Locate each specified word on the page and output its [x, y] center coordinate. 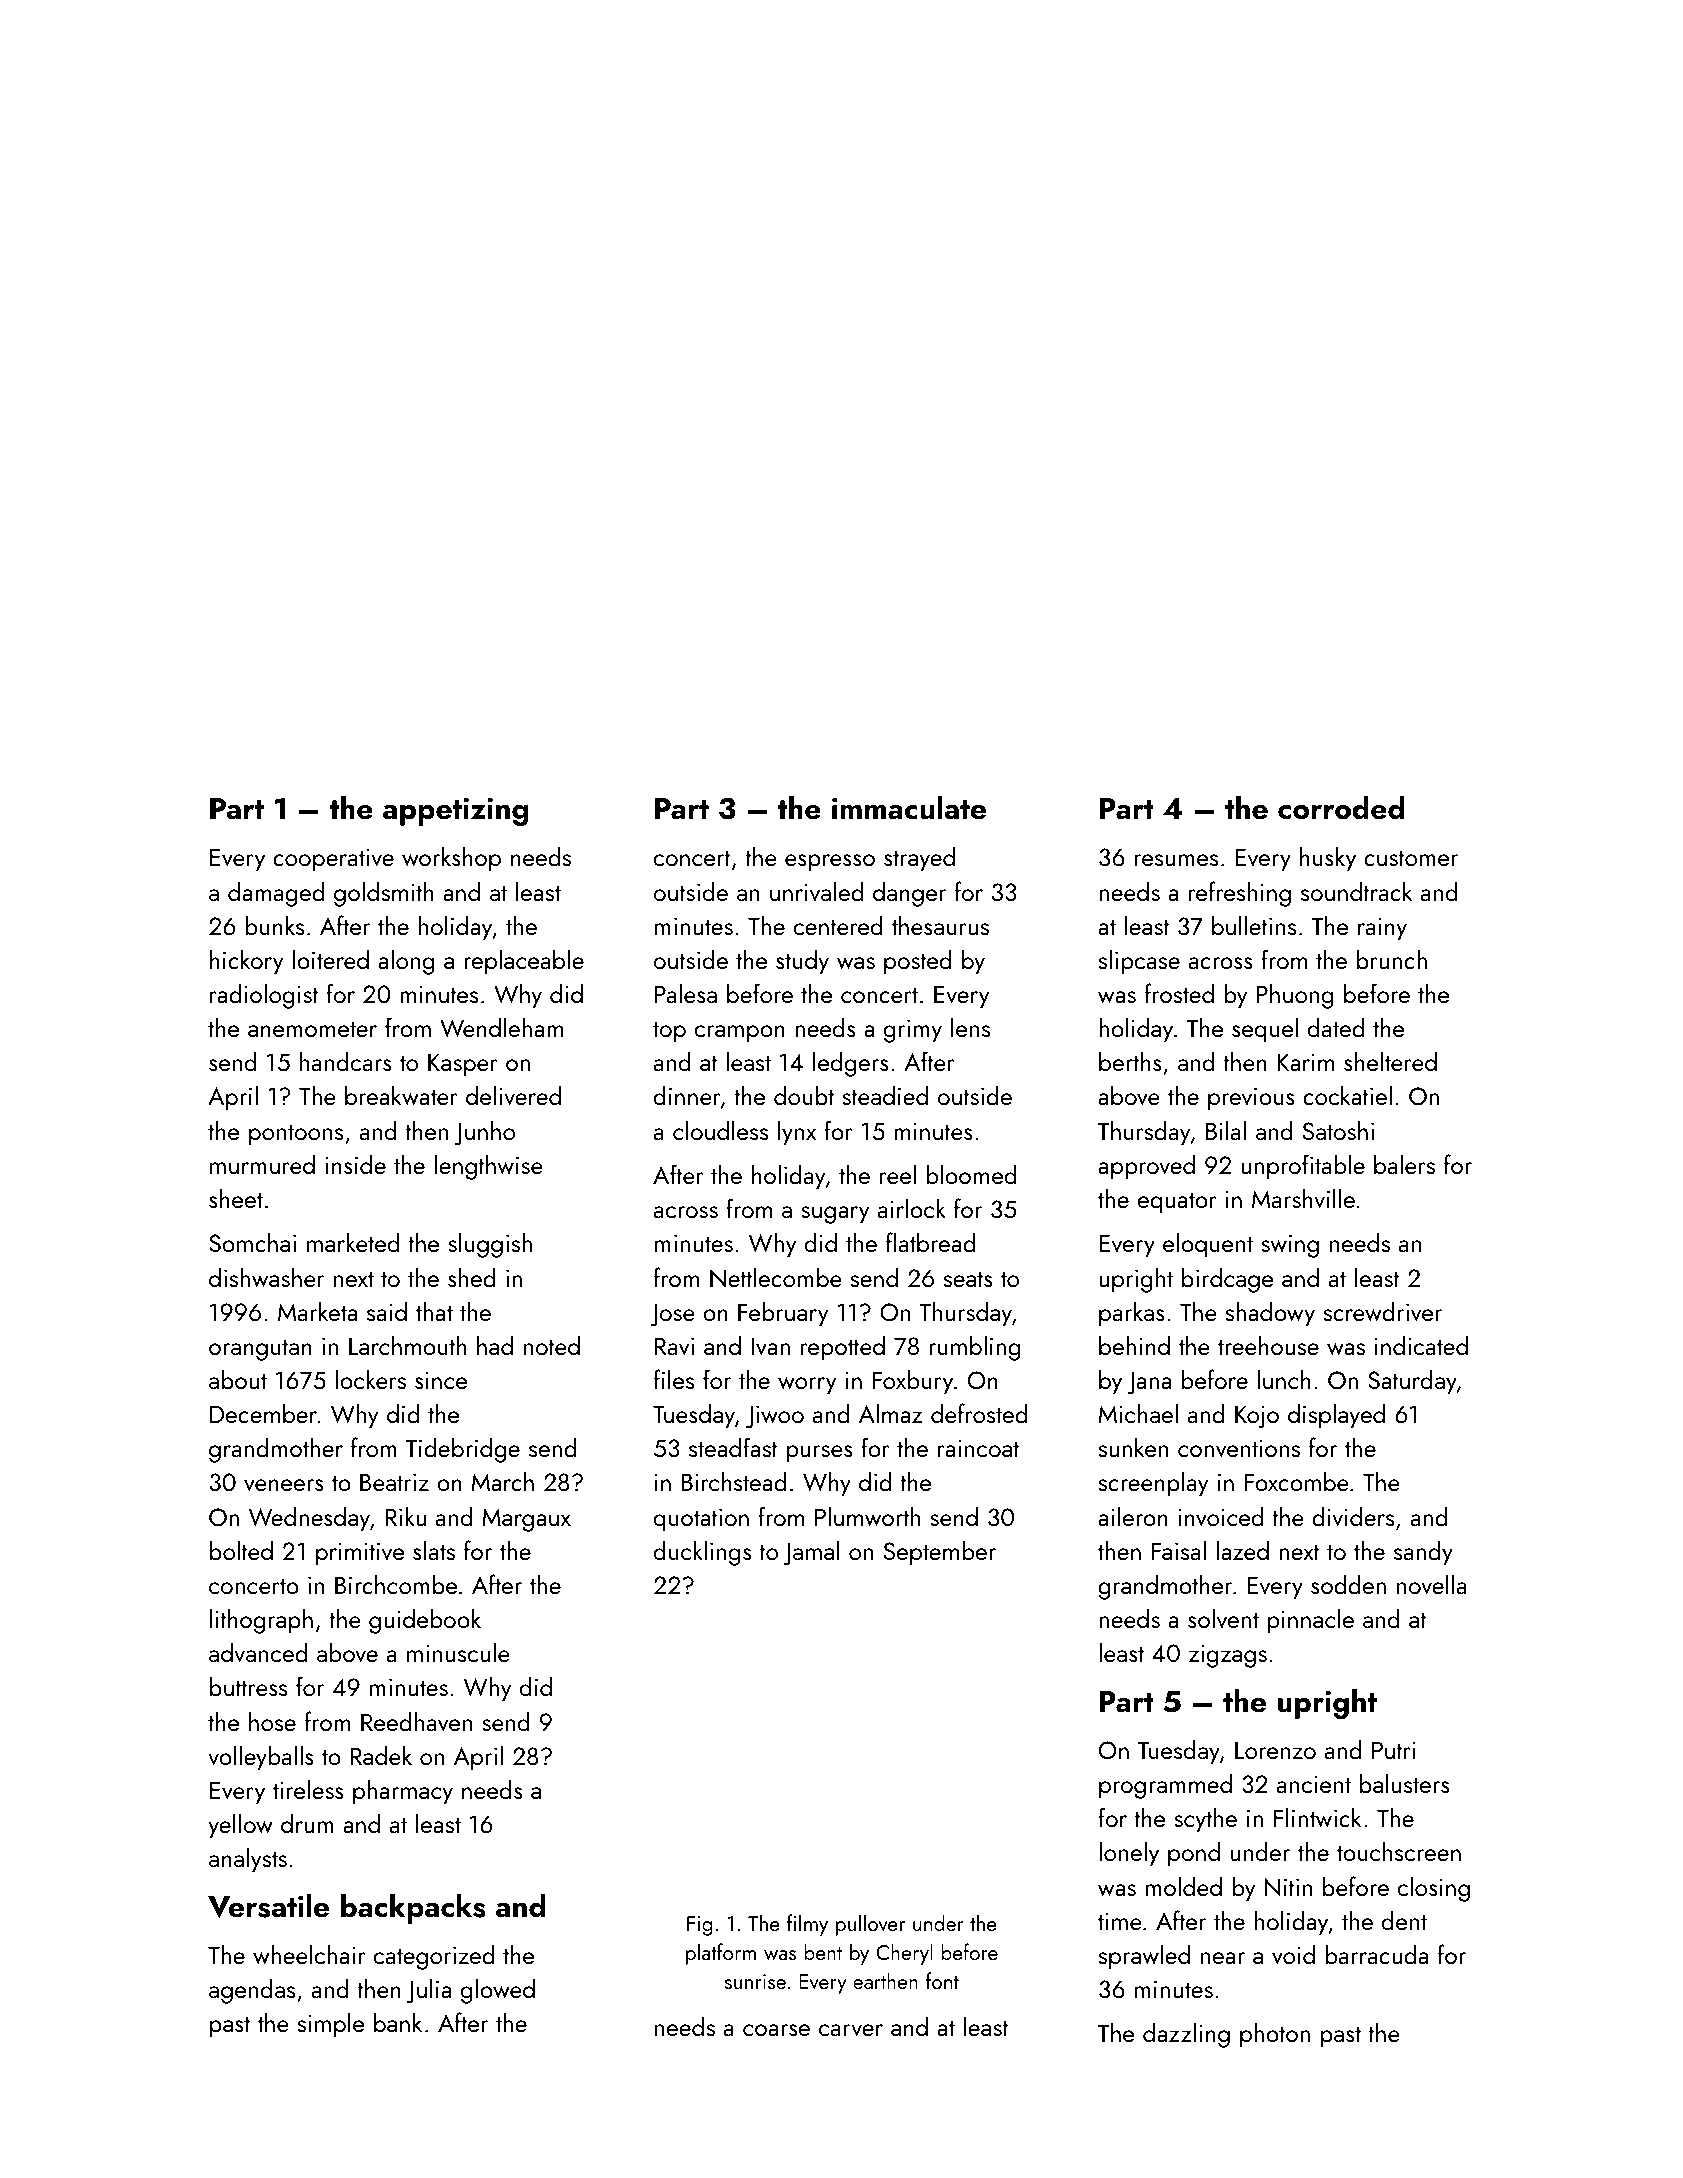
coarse [776, 2030]
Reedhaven [416, 1721]
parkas [1132, 1314]
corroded [1341, 807]
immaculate [909, 807]
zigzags [1228, 1656]
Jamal [812, 1553]
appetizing [455, 811]
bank [398, 2022]
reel [898, 1174]
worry [807, 1386]
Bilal [1226, 1130]
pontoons [296, 1135]
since [441, 1380]
